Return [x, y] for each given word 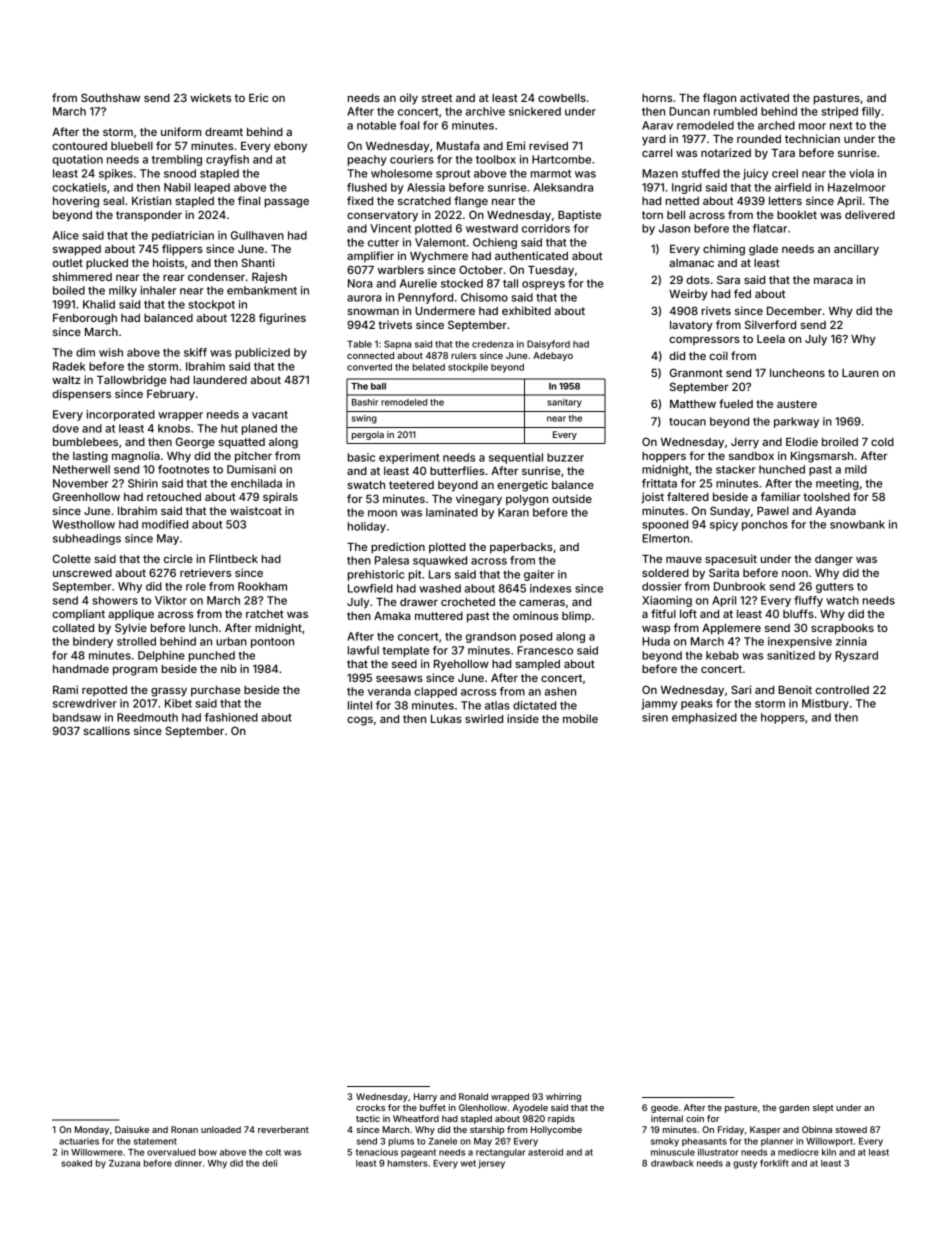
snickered [535, 111]
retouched [174, 497]
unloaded [221, 1129]
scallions [106, 730]
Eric [258, 97]
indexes [550, 588]
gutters [835, 588]
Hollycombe [556, 1130]
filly [871, 112]
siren [655, 717]
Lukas [446, 719]
